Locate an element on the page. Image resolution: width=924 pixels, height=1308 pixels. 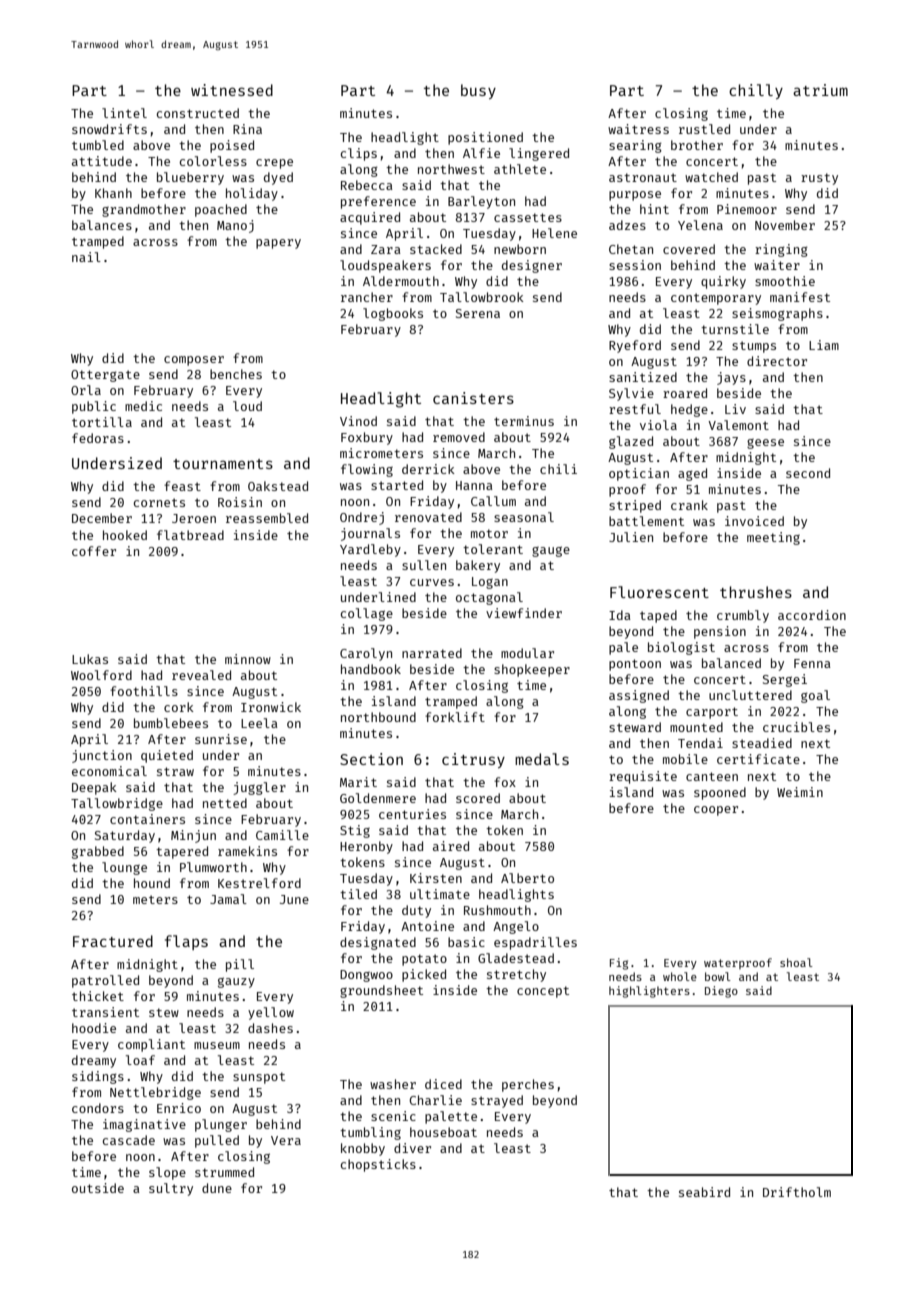
witnessed is located at coordinates (232, 90).
